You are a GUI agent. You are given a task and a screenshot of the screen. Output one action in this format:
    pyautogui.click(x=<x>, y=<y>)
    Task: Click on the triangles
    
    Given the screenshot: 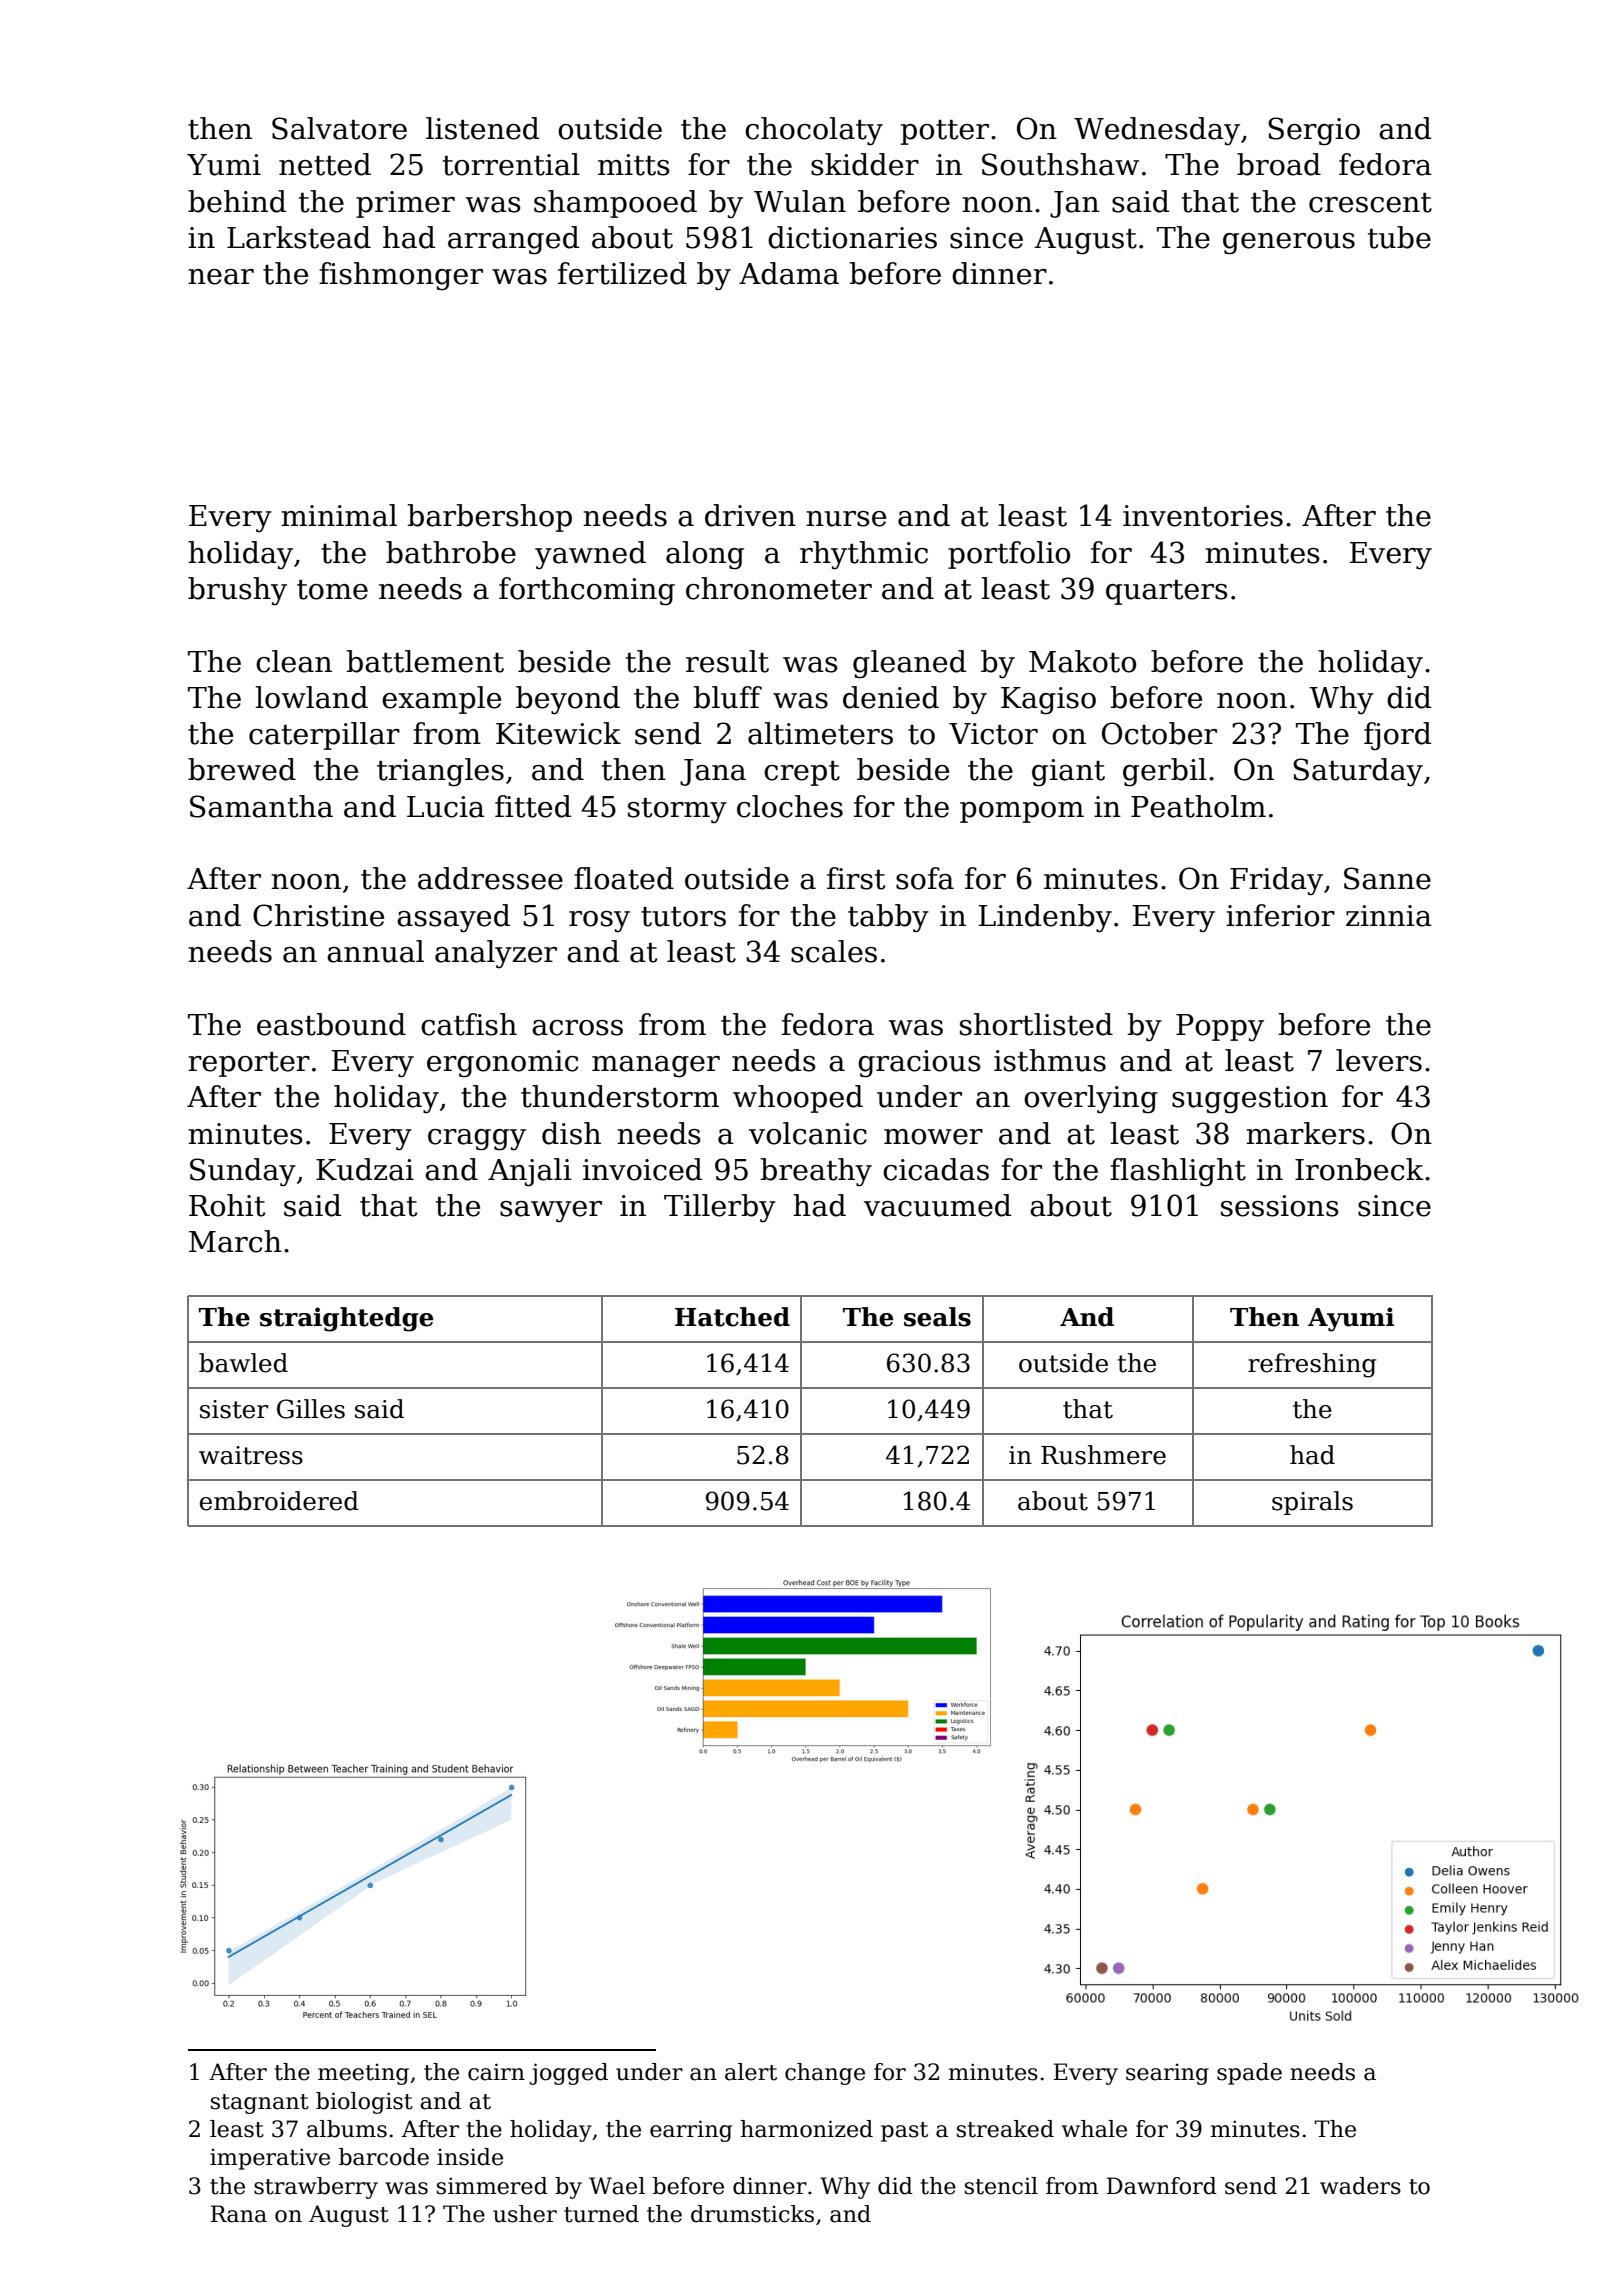 What is the action you would take?
    pyautogui.click(x=440, y=772)
